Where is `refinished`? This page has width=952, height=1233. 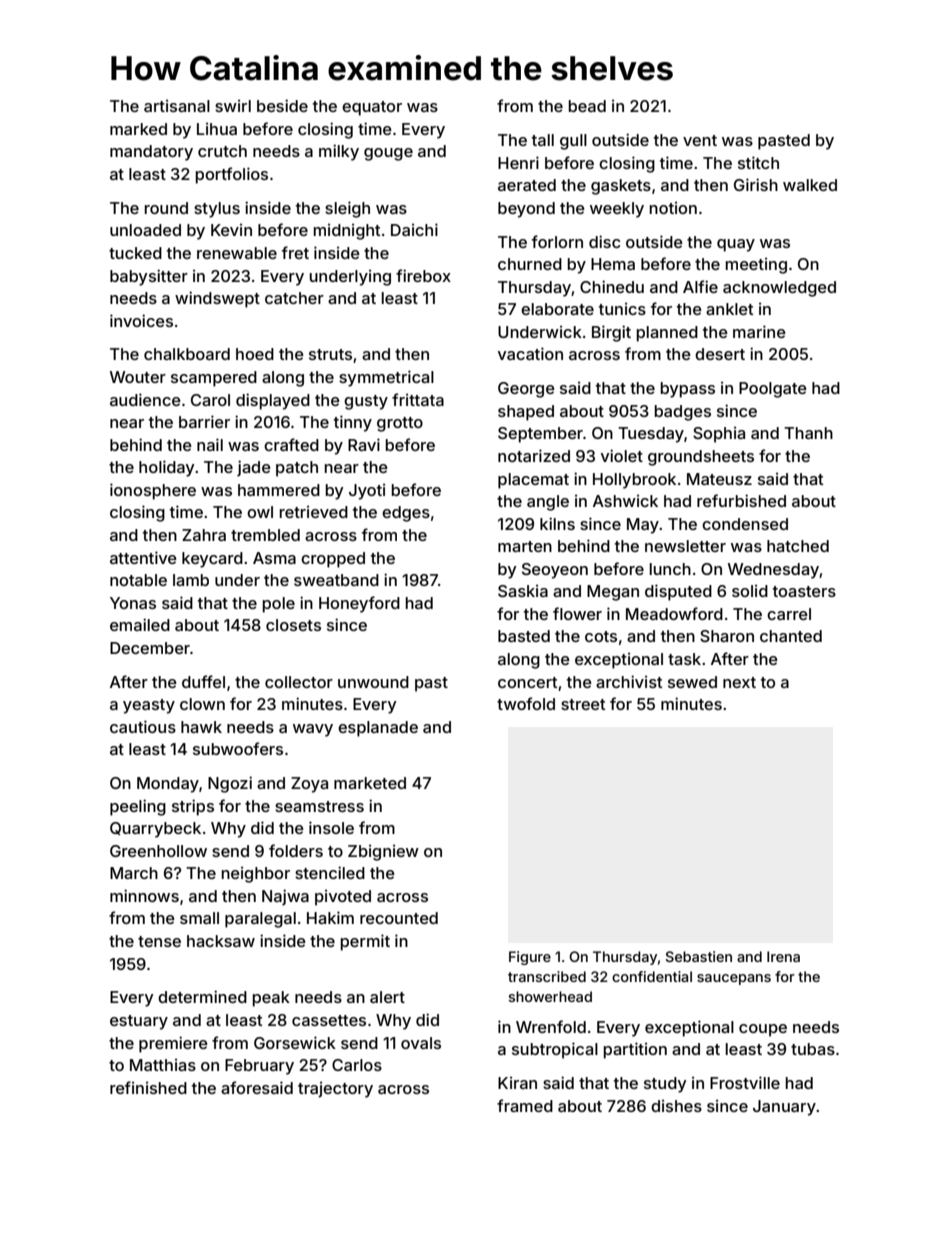 refinished is located at coordinates (148, 1087).
